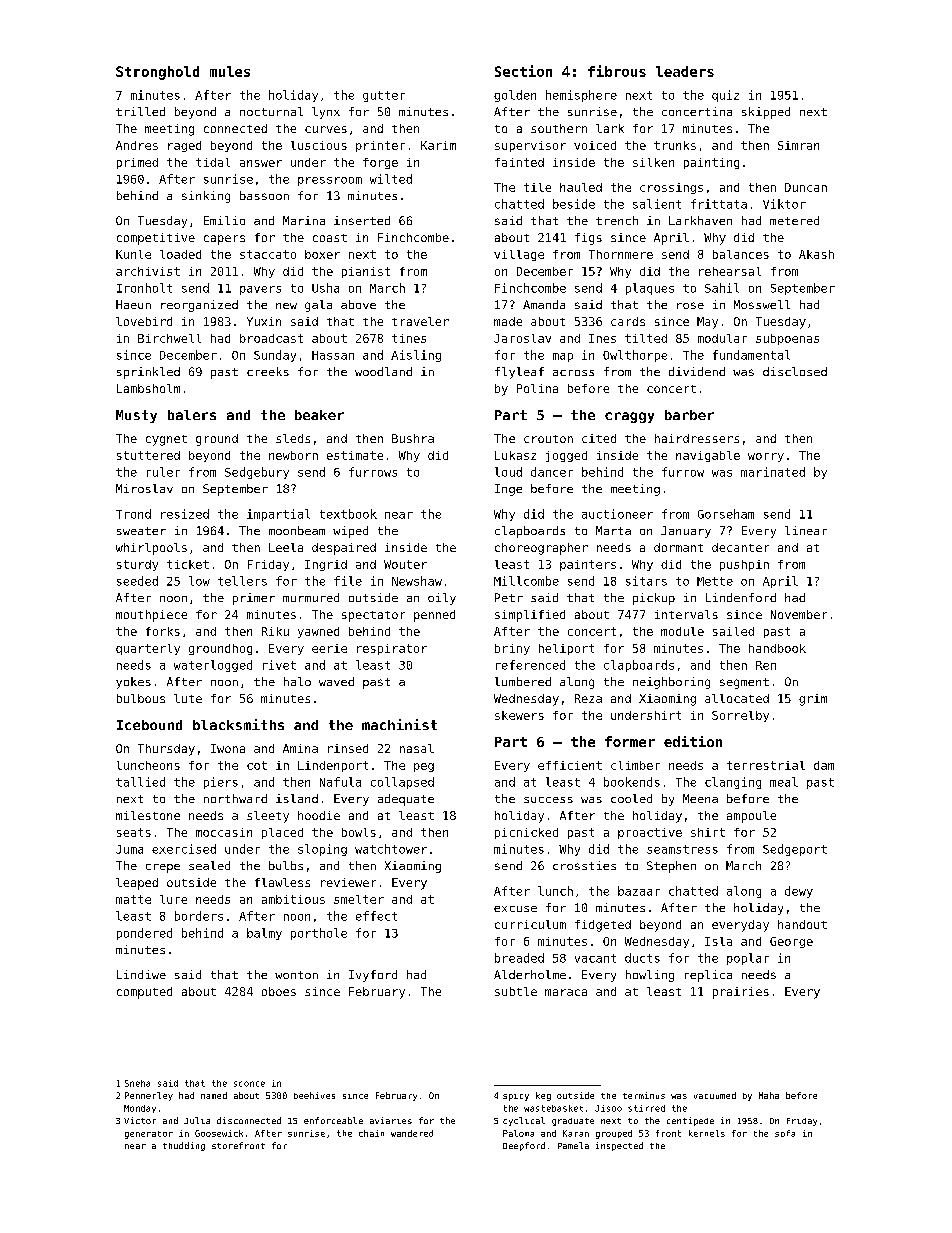 The image size is (952, 1233). I want to click on sloping, so click(322, 850).
